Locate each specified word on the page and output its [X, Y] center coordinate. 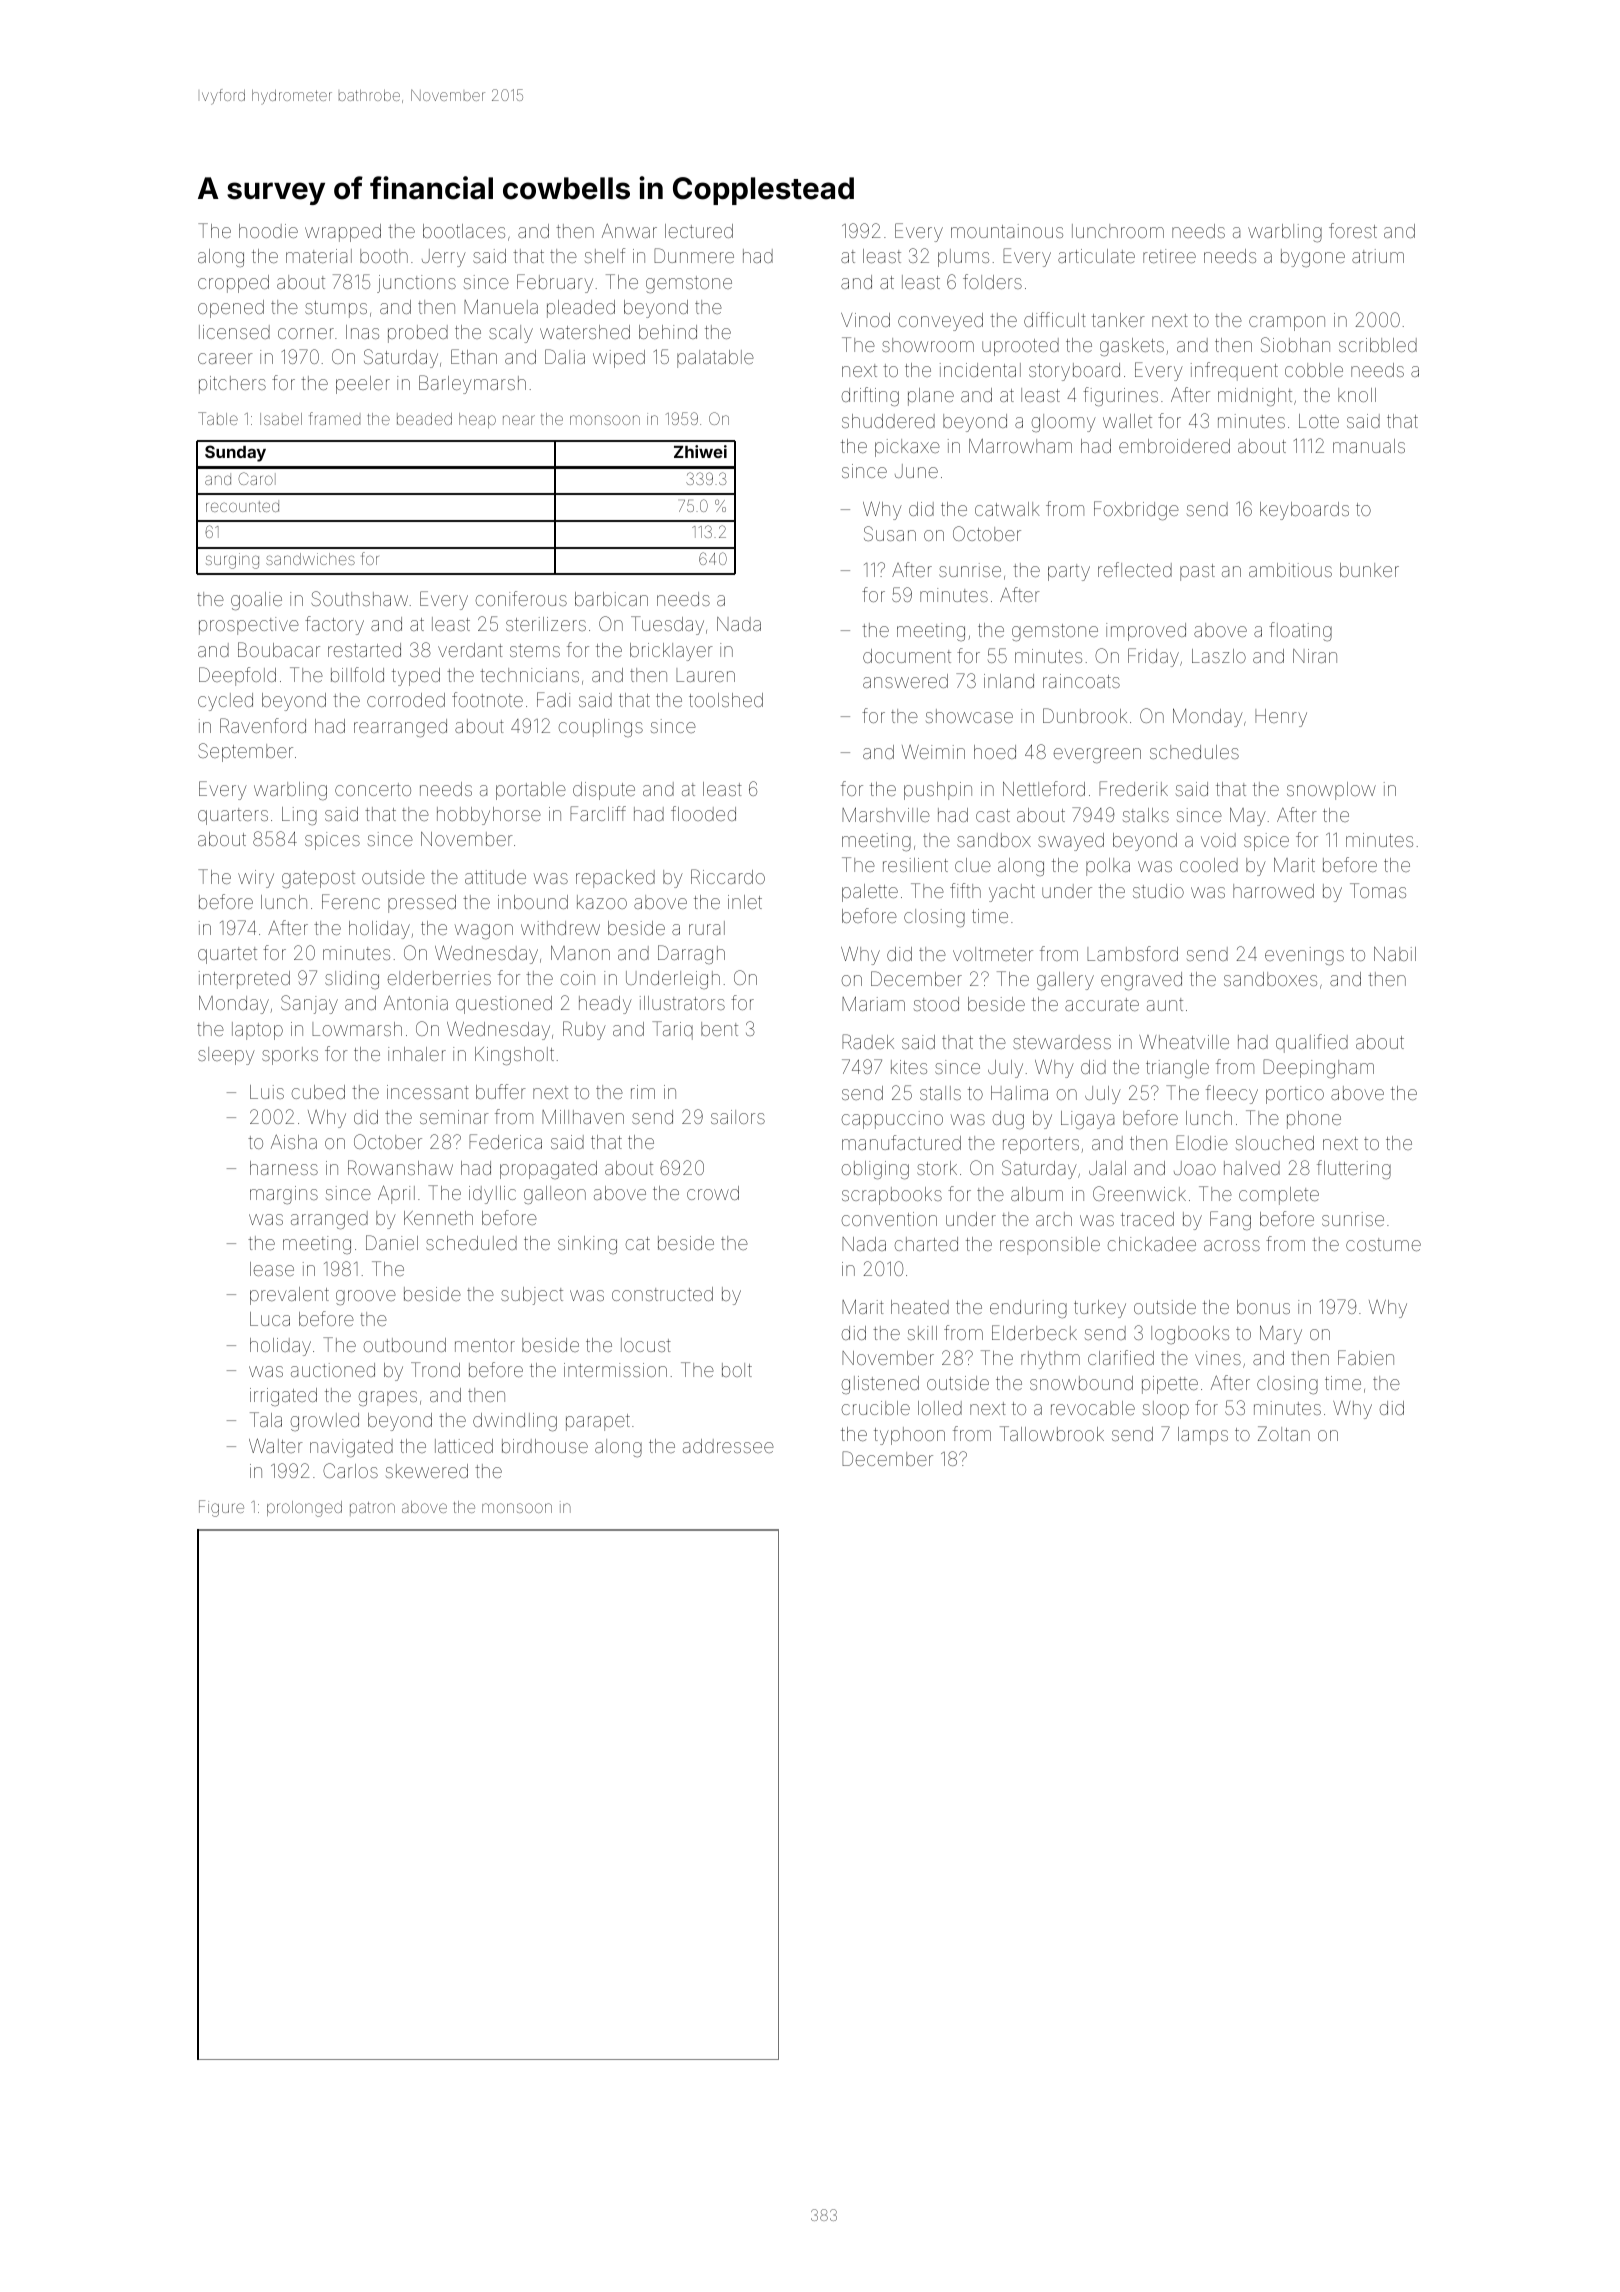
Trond [435, 1369]
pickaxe [907, 448]
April [396, 1194]
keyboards [1304, 511]
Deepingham [1318, 1068]
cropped [233, 284]
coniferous [521, 598]
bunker [1369, 570]
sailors [738, 1117]
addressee [728, 1446]
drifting [870, 396]
